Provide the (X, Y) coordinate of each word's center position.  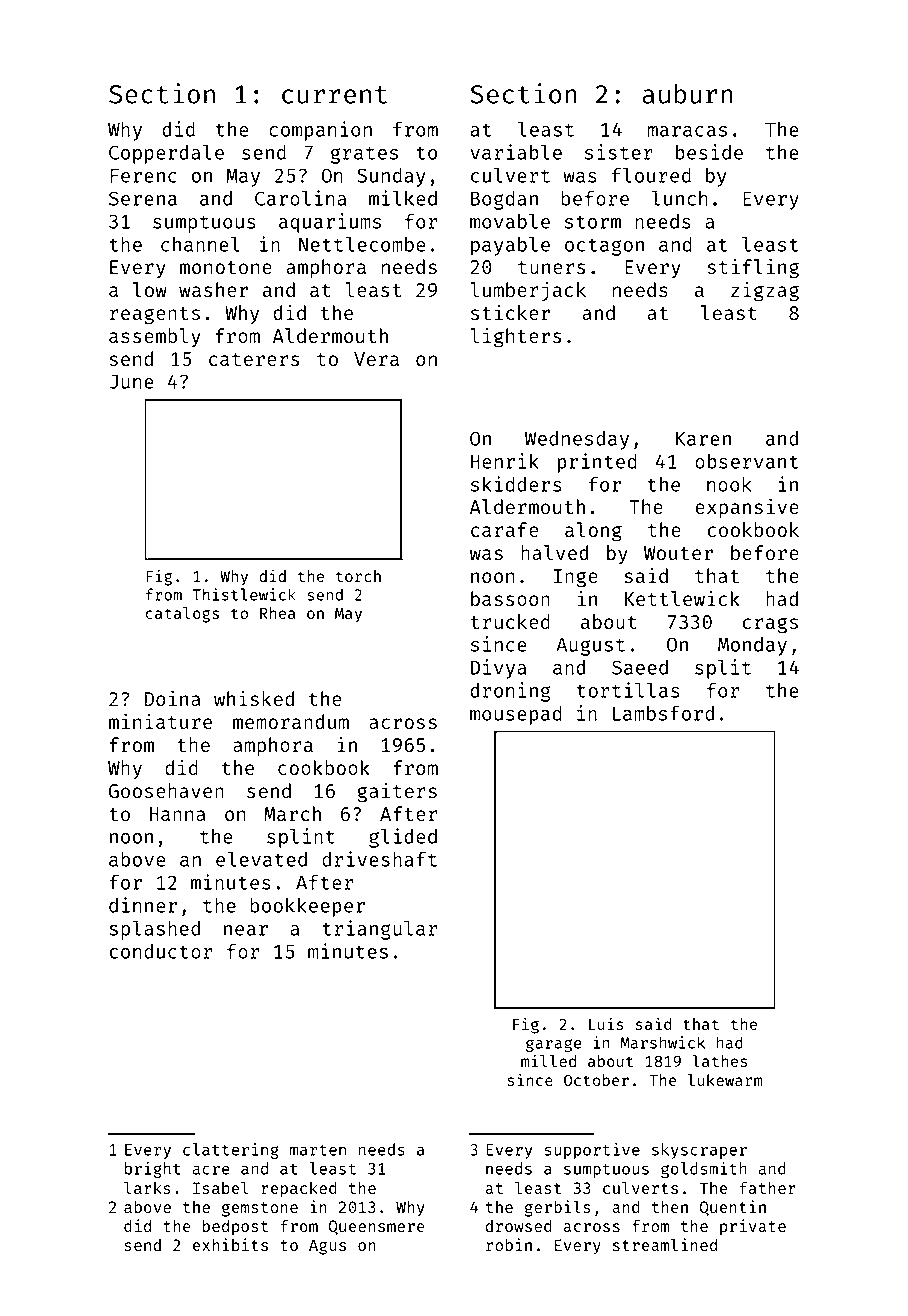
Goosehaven (166, 790)
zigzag (765, 292)
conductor (161, 951)
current (334, 95)
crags (770, 626)
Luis (606, 1023)
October (596, 1080)
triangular (379, 930)
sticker (510, 312)
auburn (687, 94)
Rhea (278, 613)
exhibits (230, 1244)
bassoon (510, 598)
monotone (226, 267)
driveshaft (379, 859)
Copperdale (166, 154)
